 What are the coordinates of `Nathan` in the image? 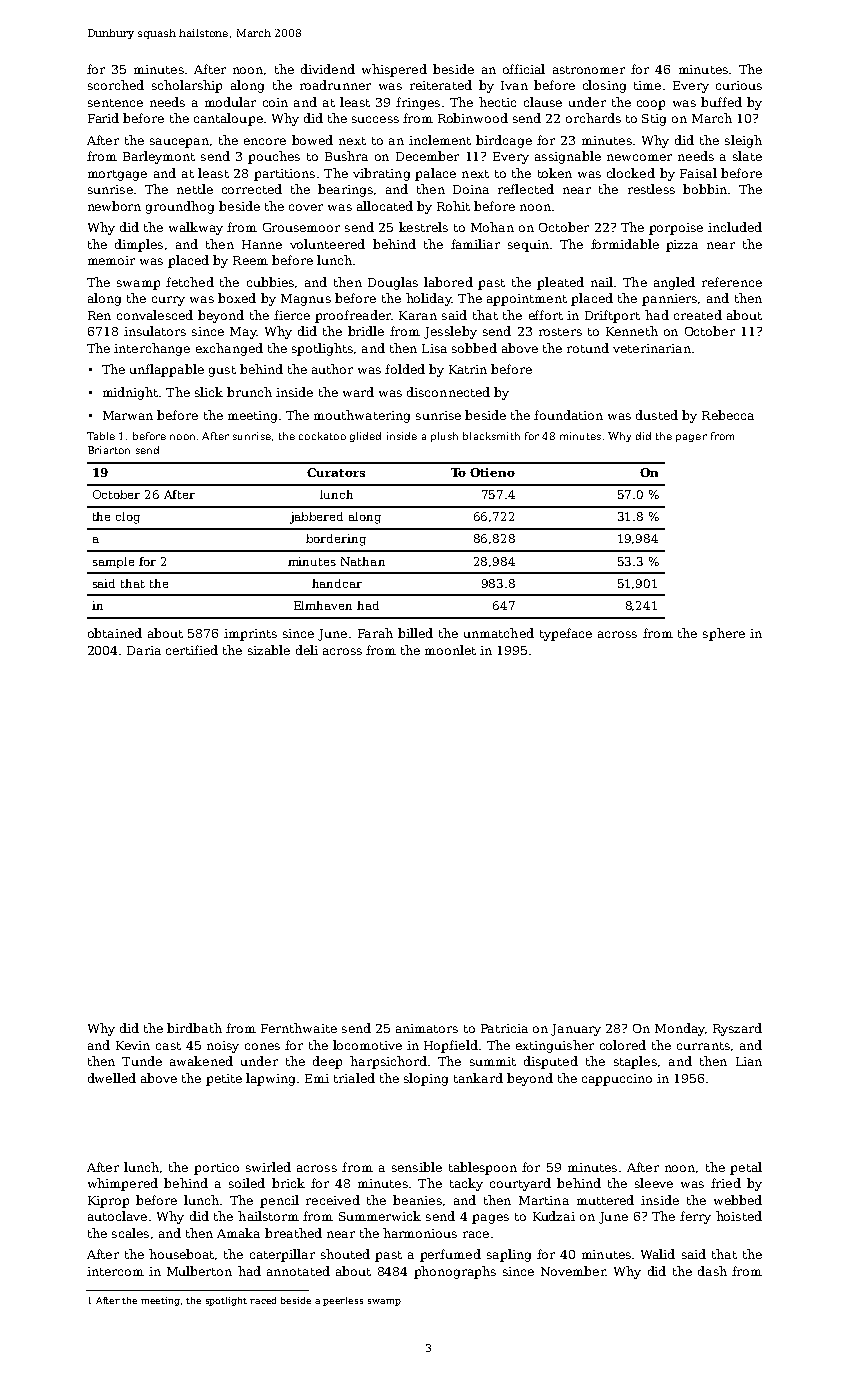 It's located at (363, 561).
